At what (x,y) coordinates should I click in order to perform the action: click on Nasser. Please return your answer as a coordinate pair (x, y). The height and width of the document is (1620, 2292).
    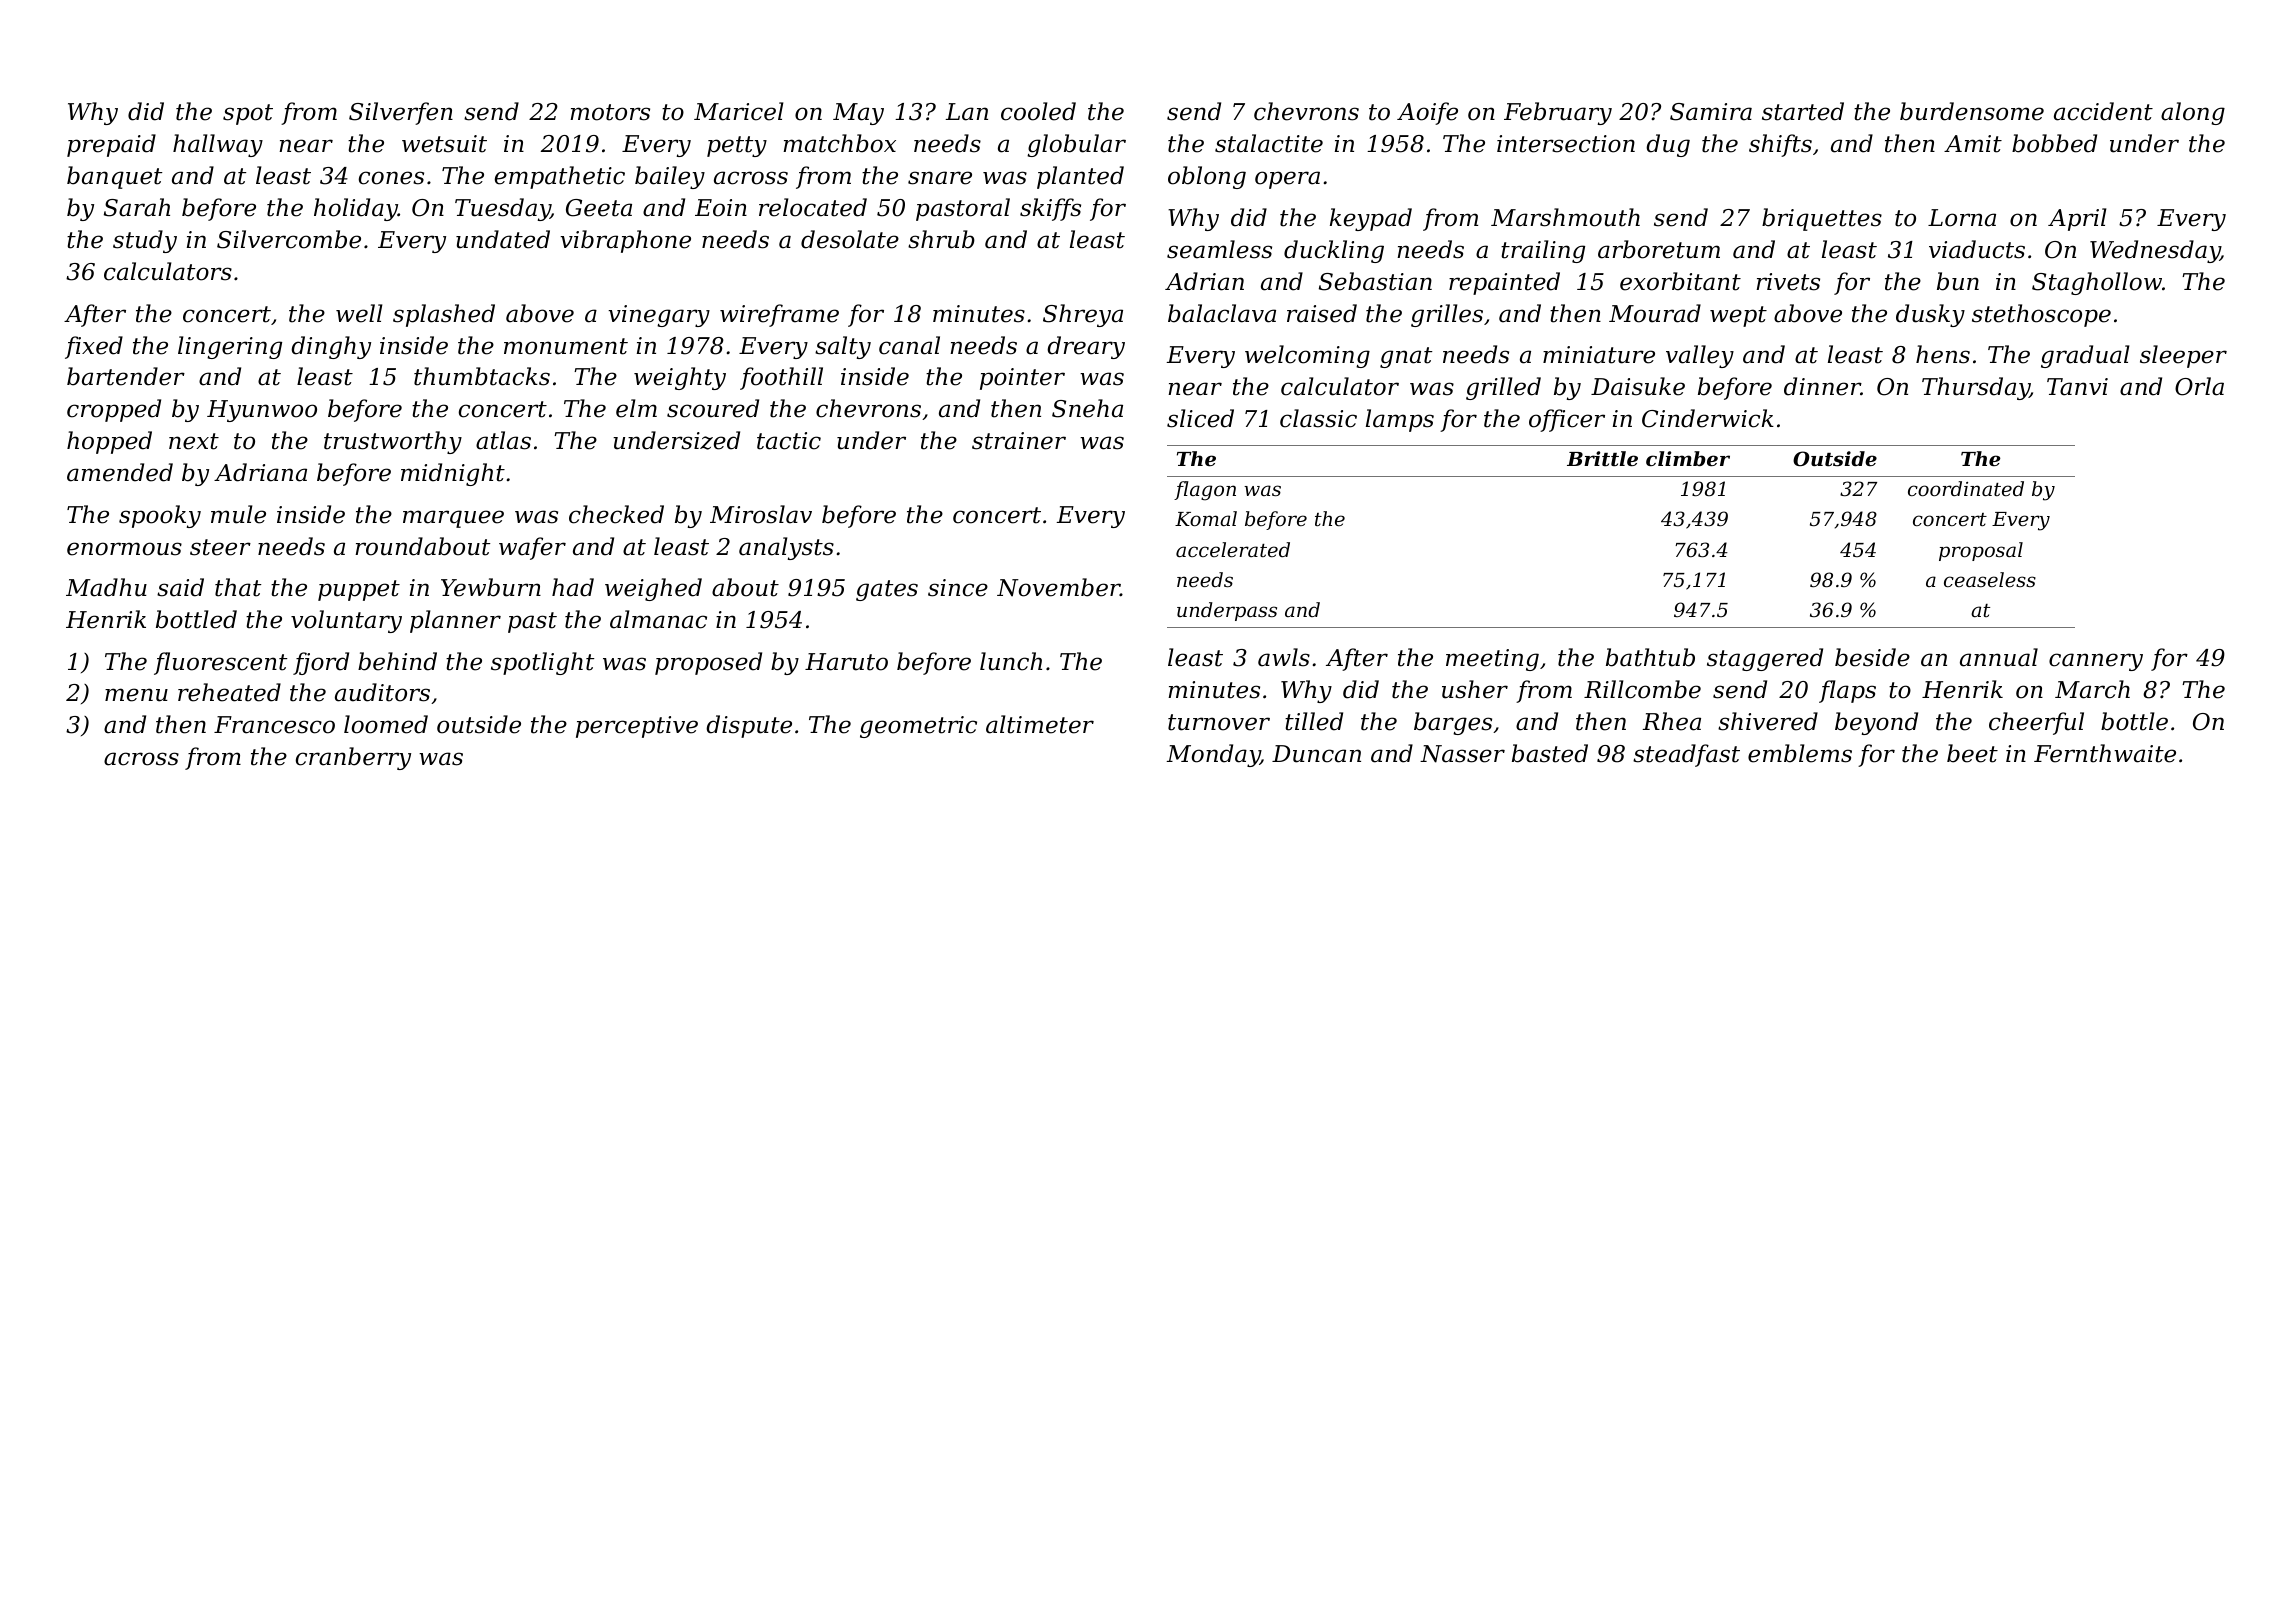
    Looking at the image, I should click on (1462, 754).
